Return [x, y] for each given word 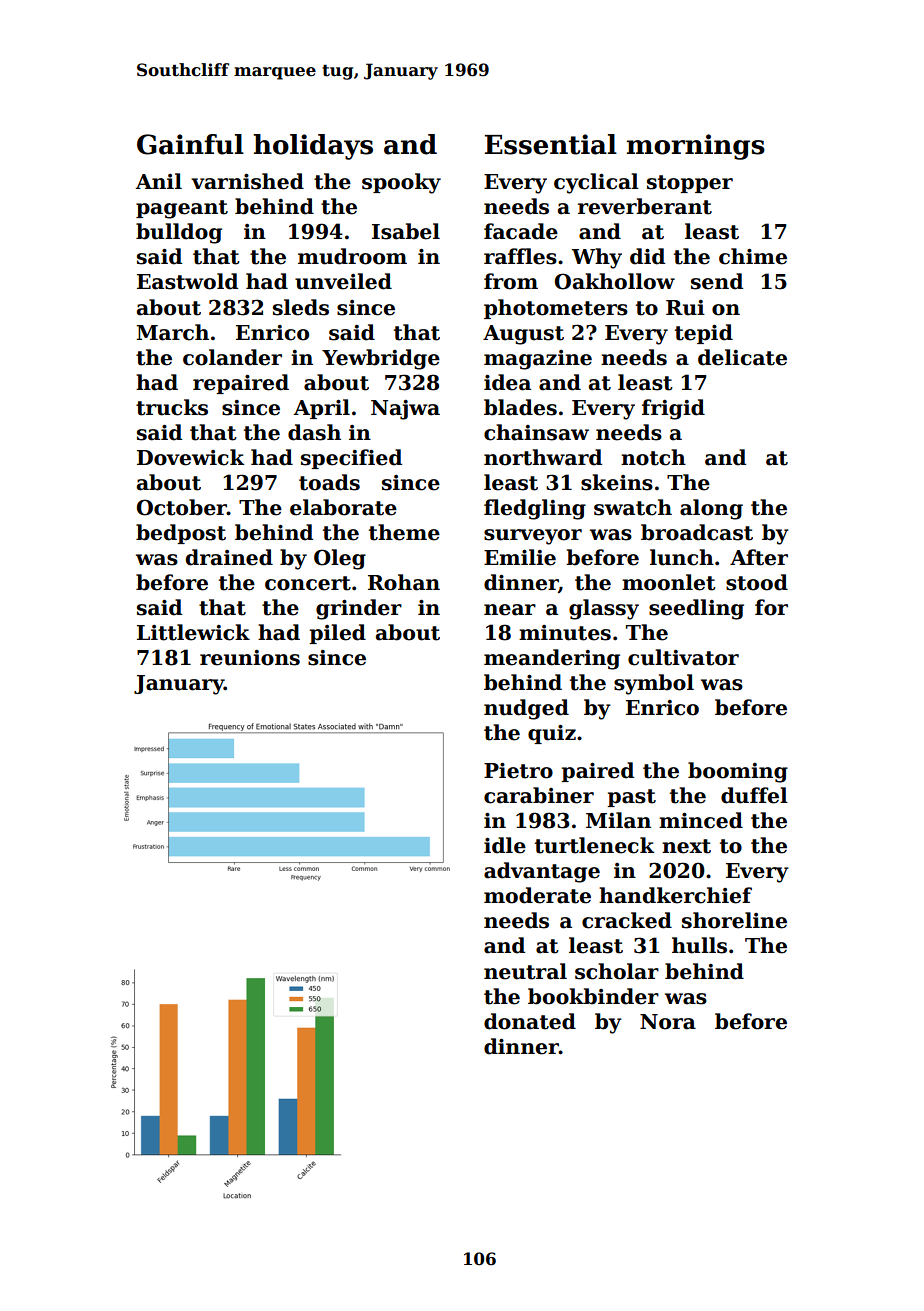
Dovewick [190, 457]
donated [530, 1021]
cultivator [683, 657]
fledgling [535, 509]
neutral [525, 971]
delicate [742, 357]
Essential [551, 144]
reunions [250, 658]
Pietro [518, 771]
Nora [668, 1022]
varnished [247, 181]
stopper [690, 184]
